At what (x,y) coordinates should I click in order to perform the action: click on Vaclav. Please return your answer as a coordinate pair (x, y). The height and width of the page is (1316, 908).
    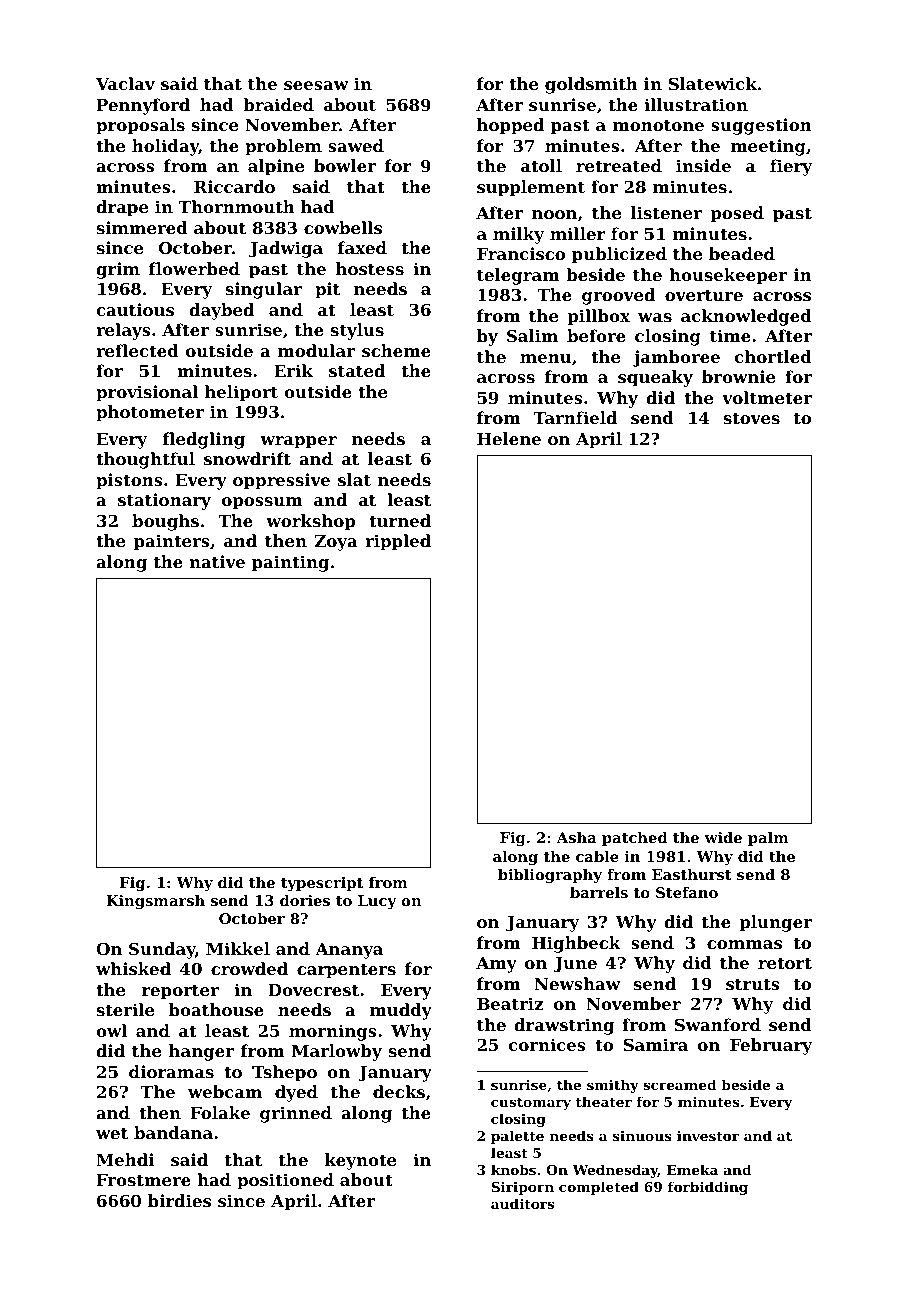
    Looking at the image, I should click on (125, 83).
